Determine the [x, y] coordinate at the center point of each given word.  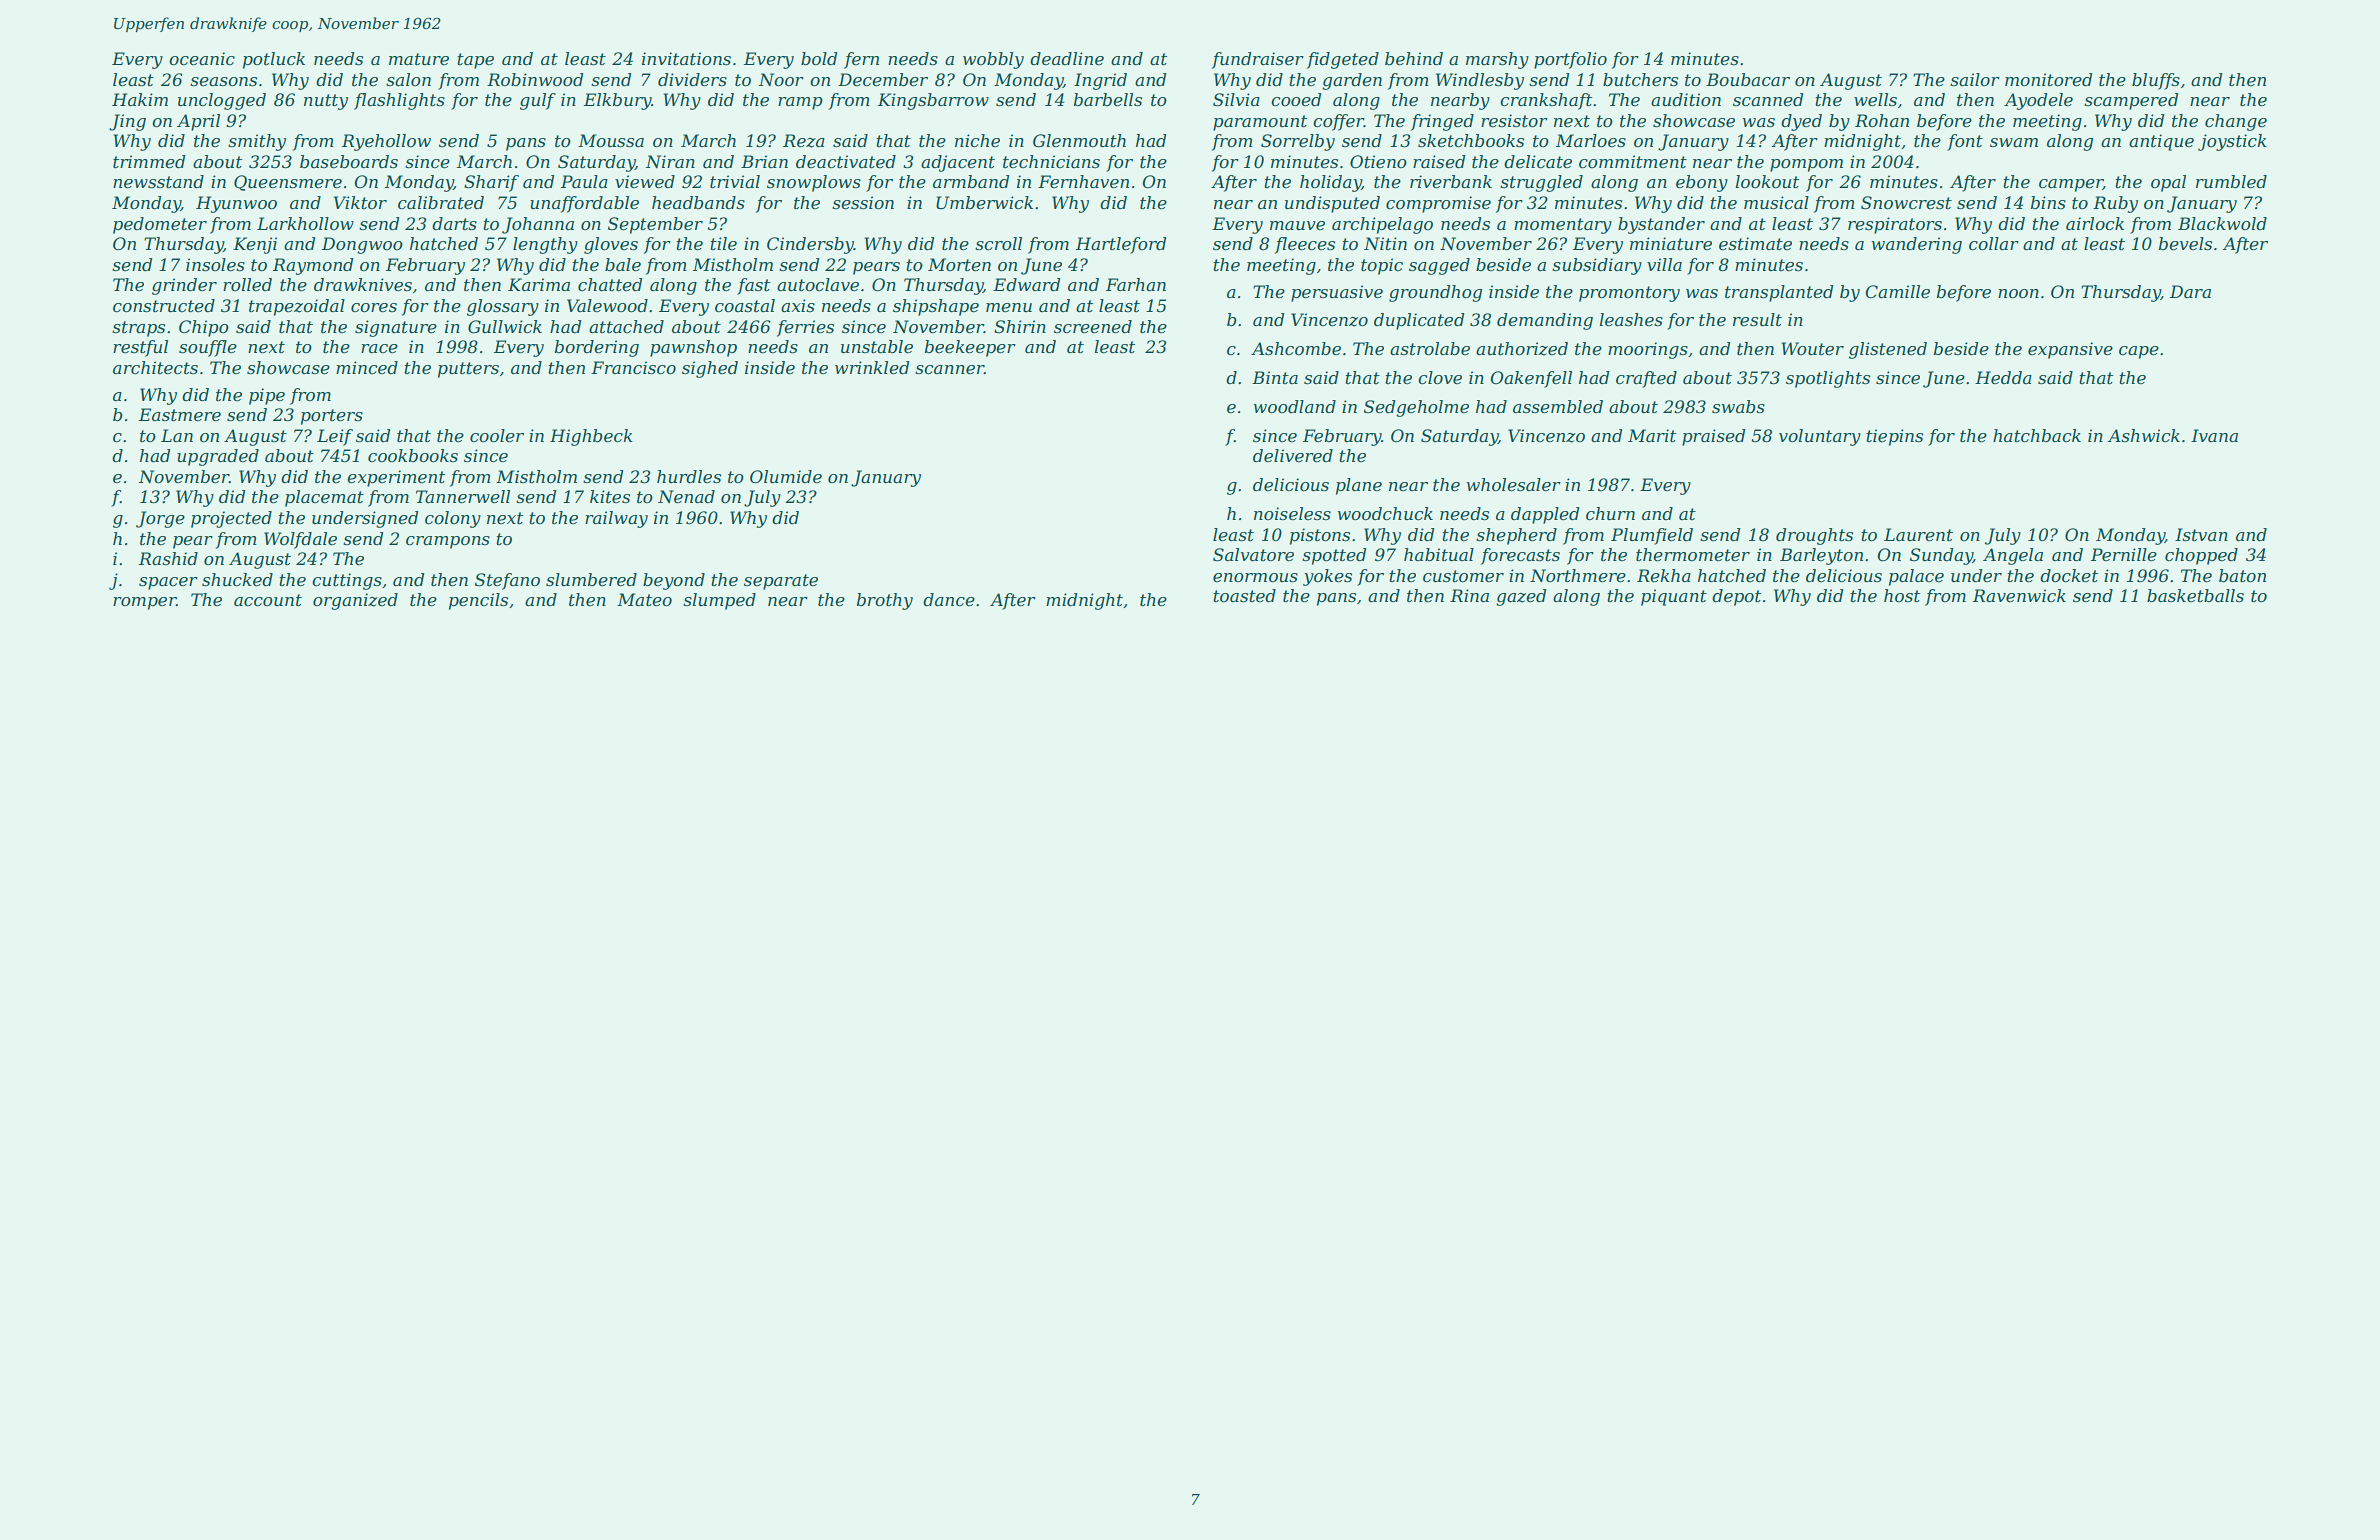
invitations [686, 58]
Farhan [1136, 284]
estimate [1755, 243]
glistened [1888, 350]
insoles [215, 264]
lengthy [545, 245]
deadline [1067, 58]
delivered [1293, 455]
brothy [885, 601]
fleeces [1305, 245]
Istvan [2201, 534]
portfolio [1570, 60]
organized [355, 601]
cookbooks [413, 455]
